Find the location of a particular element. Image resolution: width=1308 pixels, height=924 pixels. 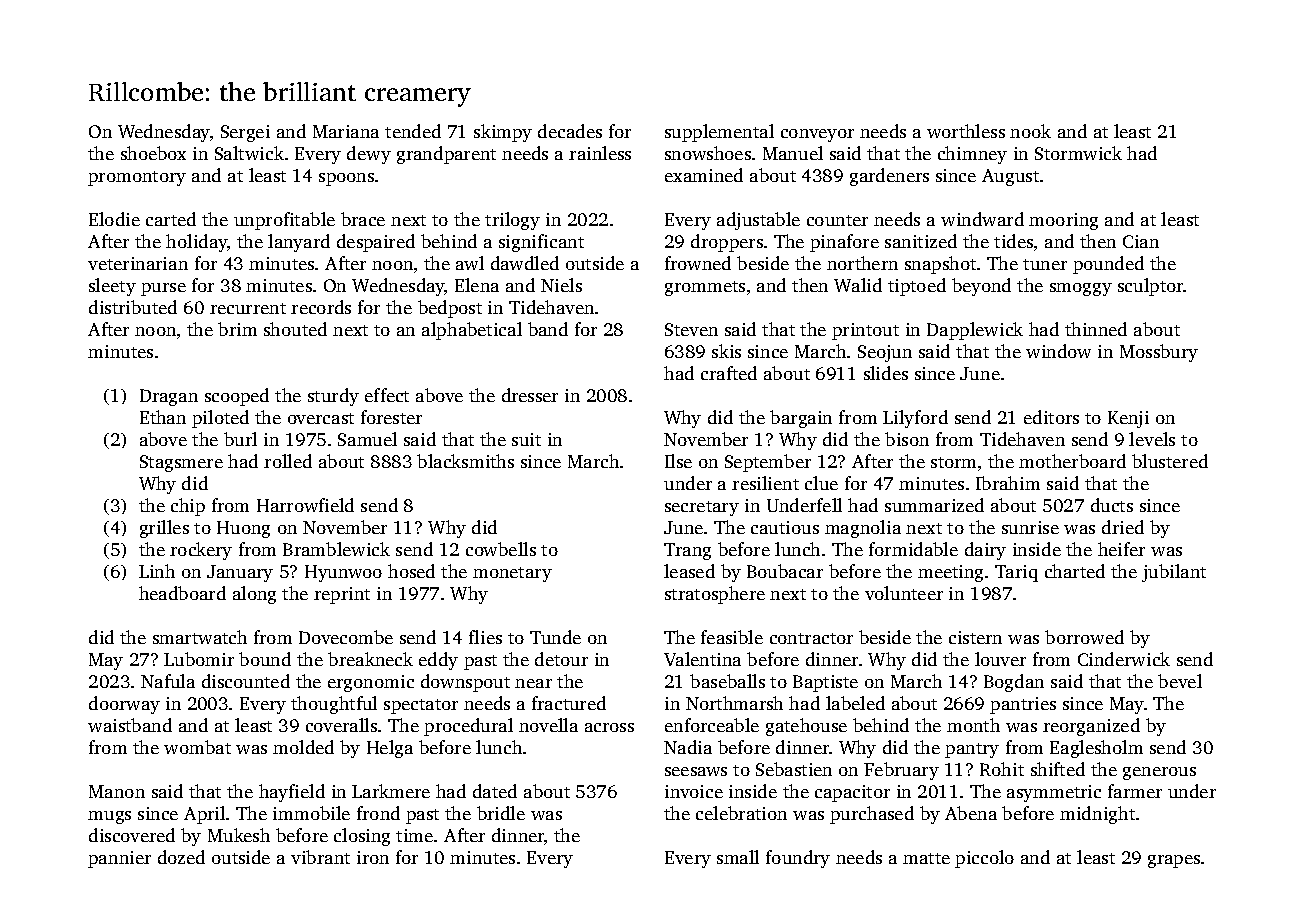

blacksmiths is located at coordinates (465, 461).
